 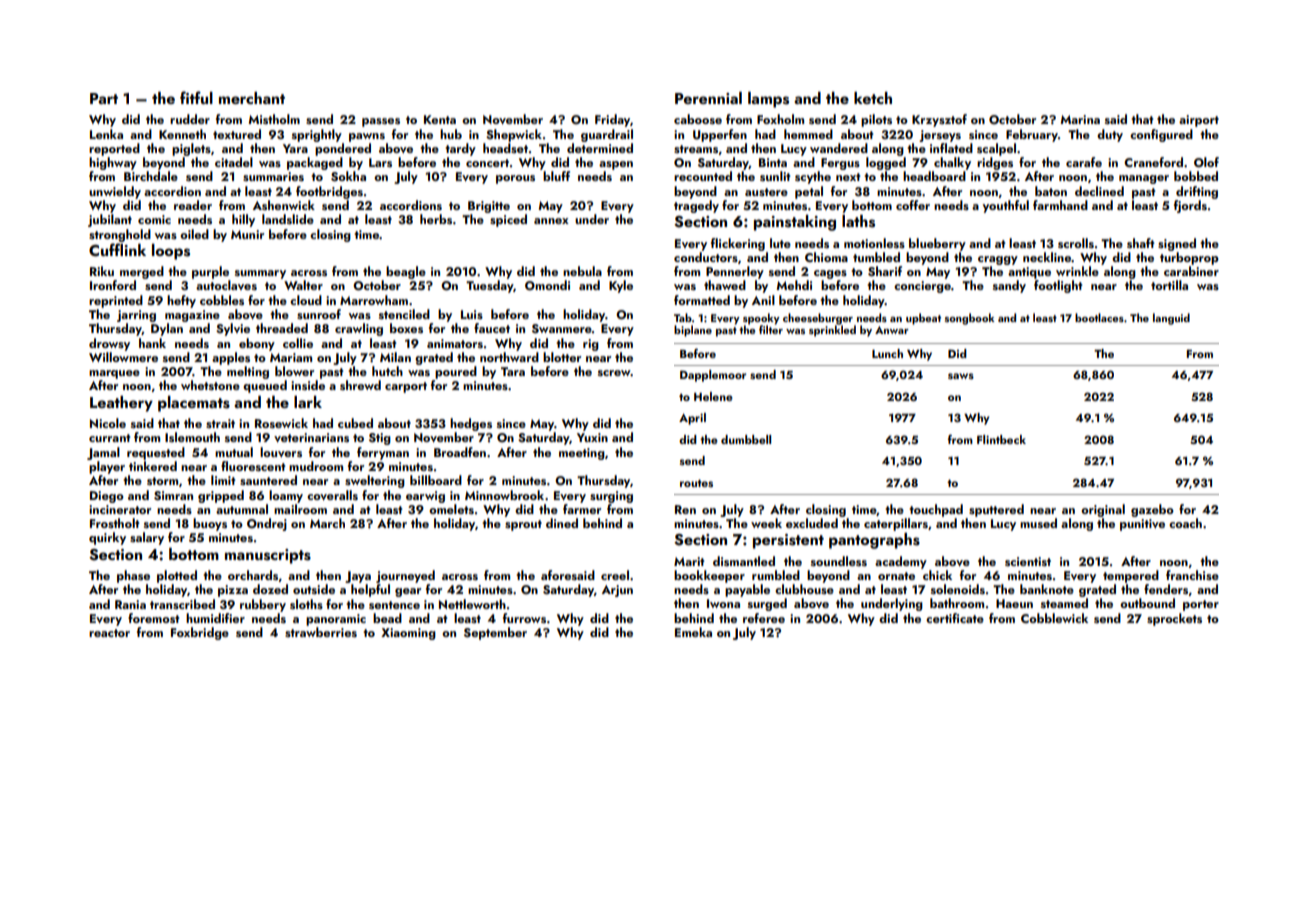 What do you see at coordinates (436, 480) in the screenshot?
I see `billboard` at bounding box center [436, 480].
